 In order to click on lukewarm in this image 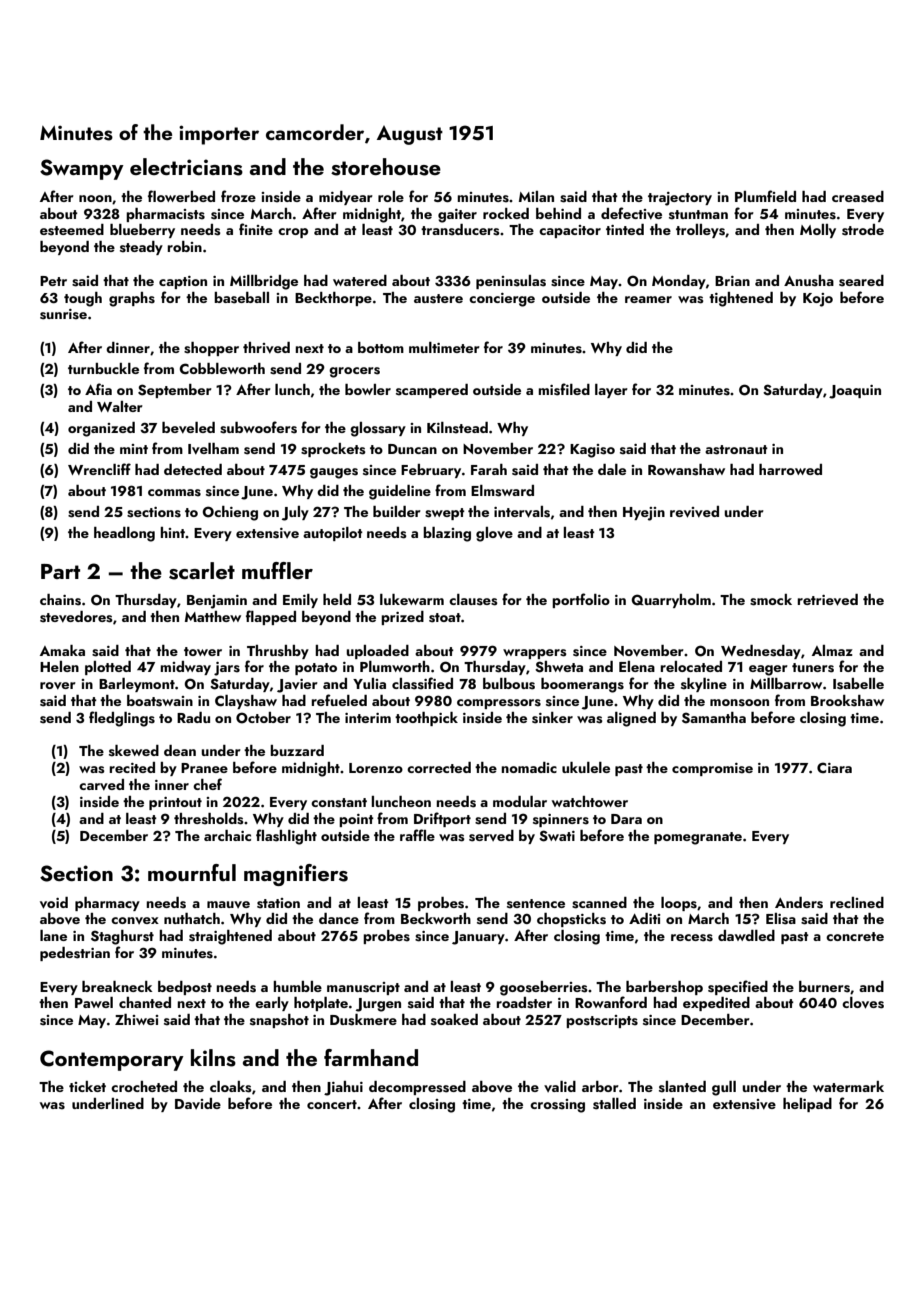, I will do `click(412, 599)`.
